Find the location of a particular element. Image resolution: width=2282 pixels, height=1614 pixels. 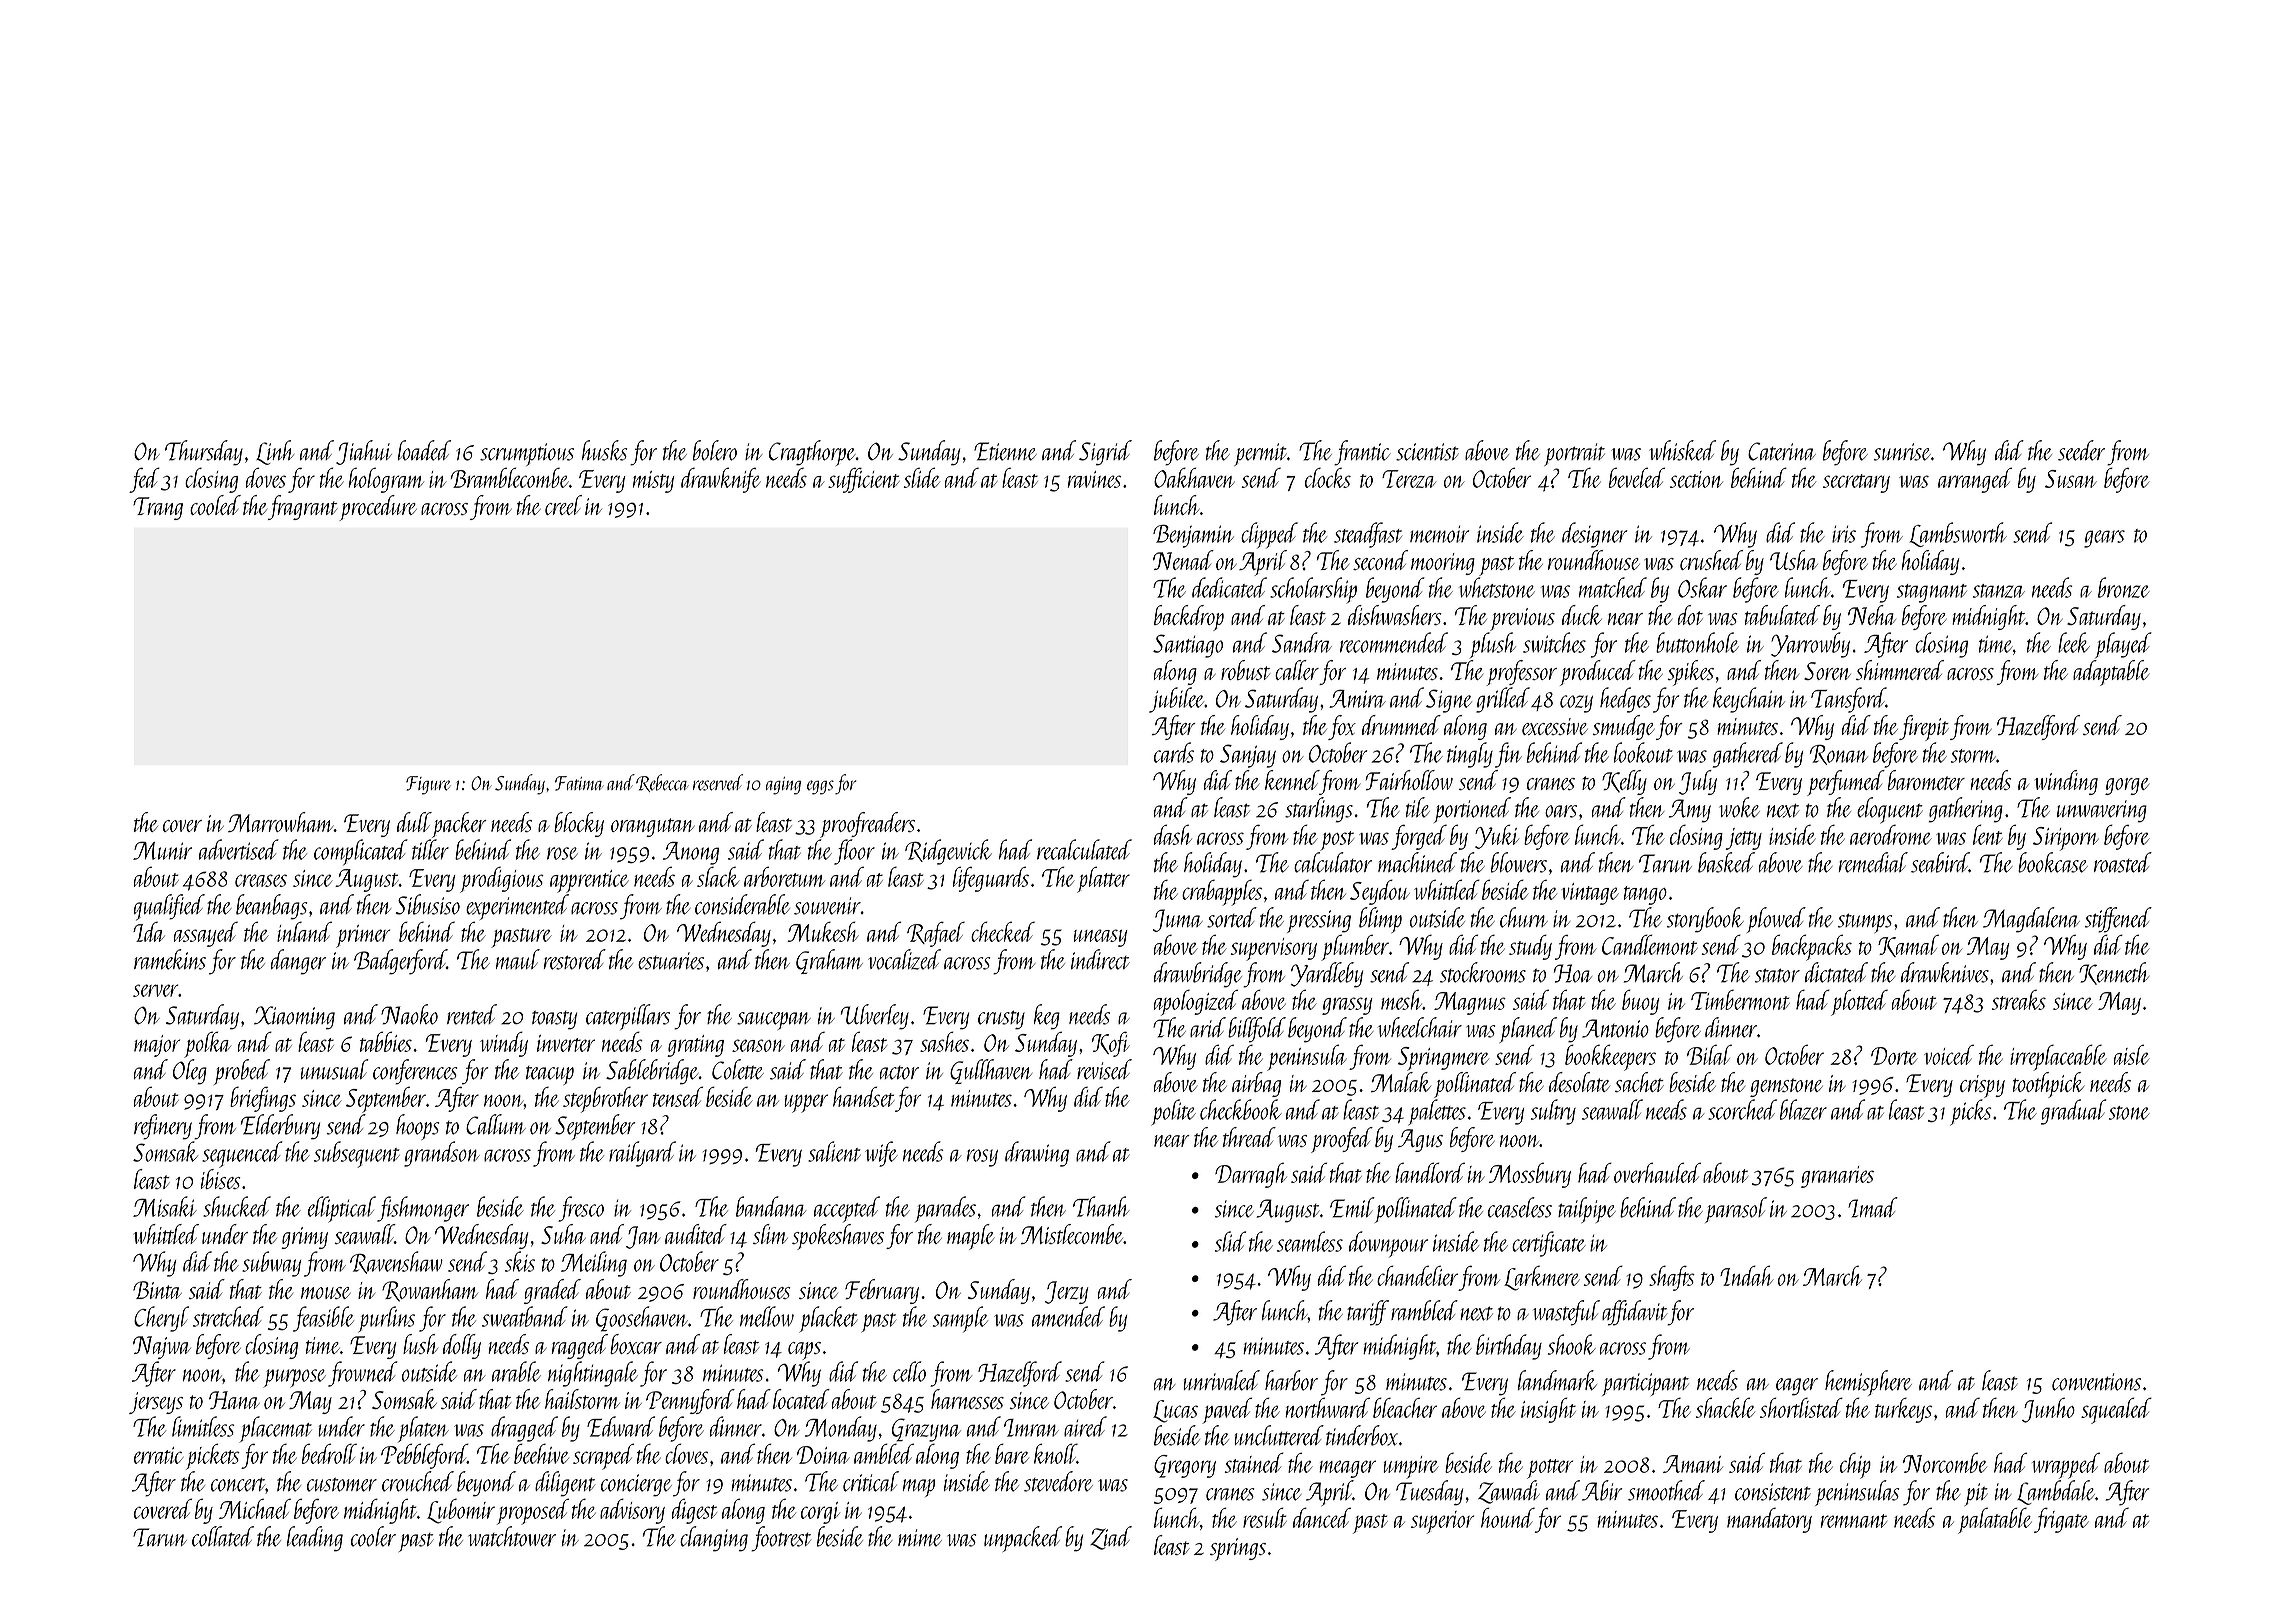

revised is located at coordinates (1104, 1069).
